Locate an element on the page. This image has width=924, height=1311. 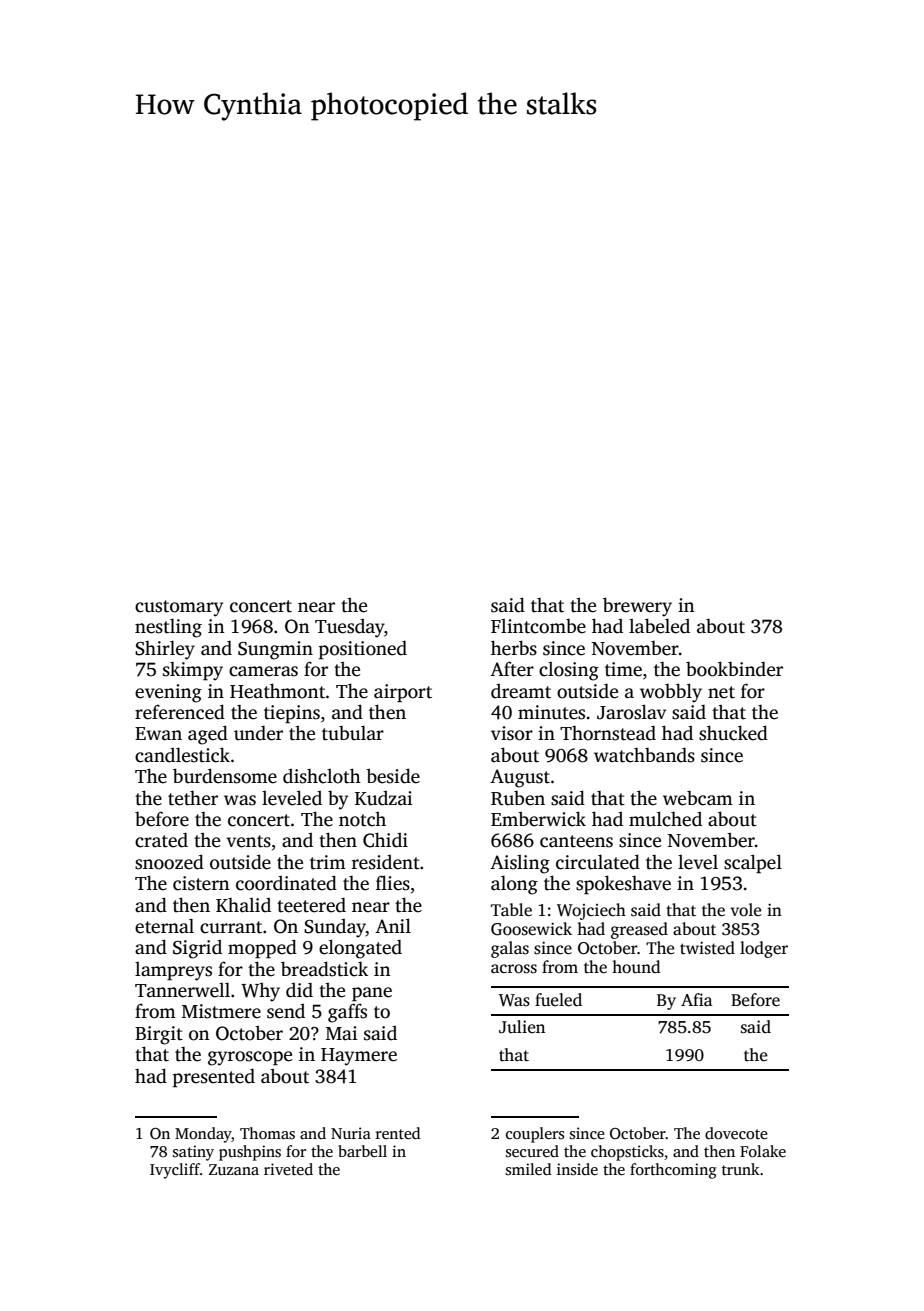
circulated is located at coordinates (598, 862).
